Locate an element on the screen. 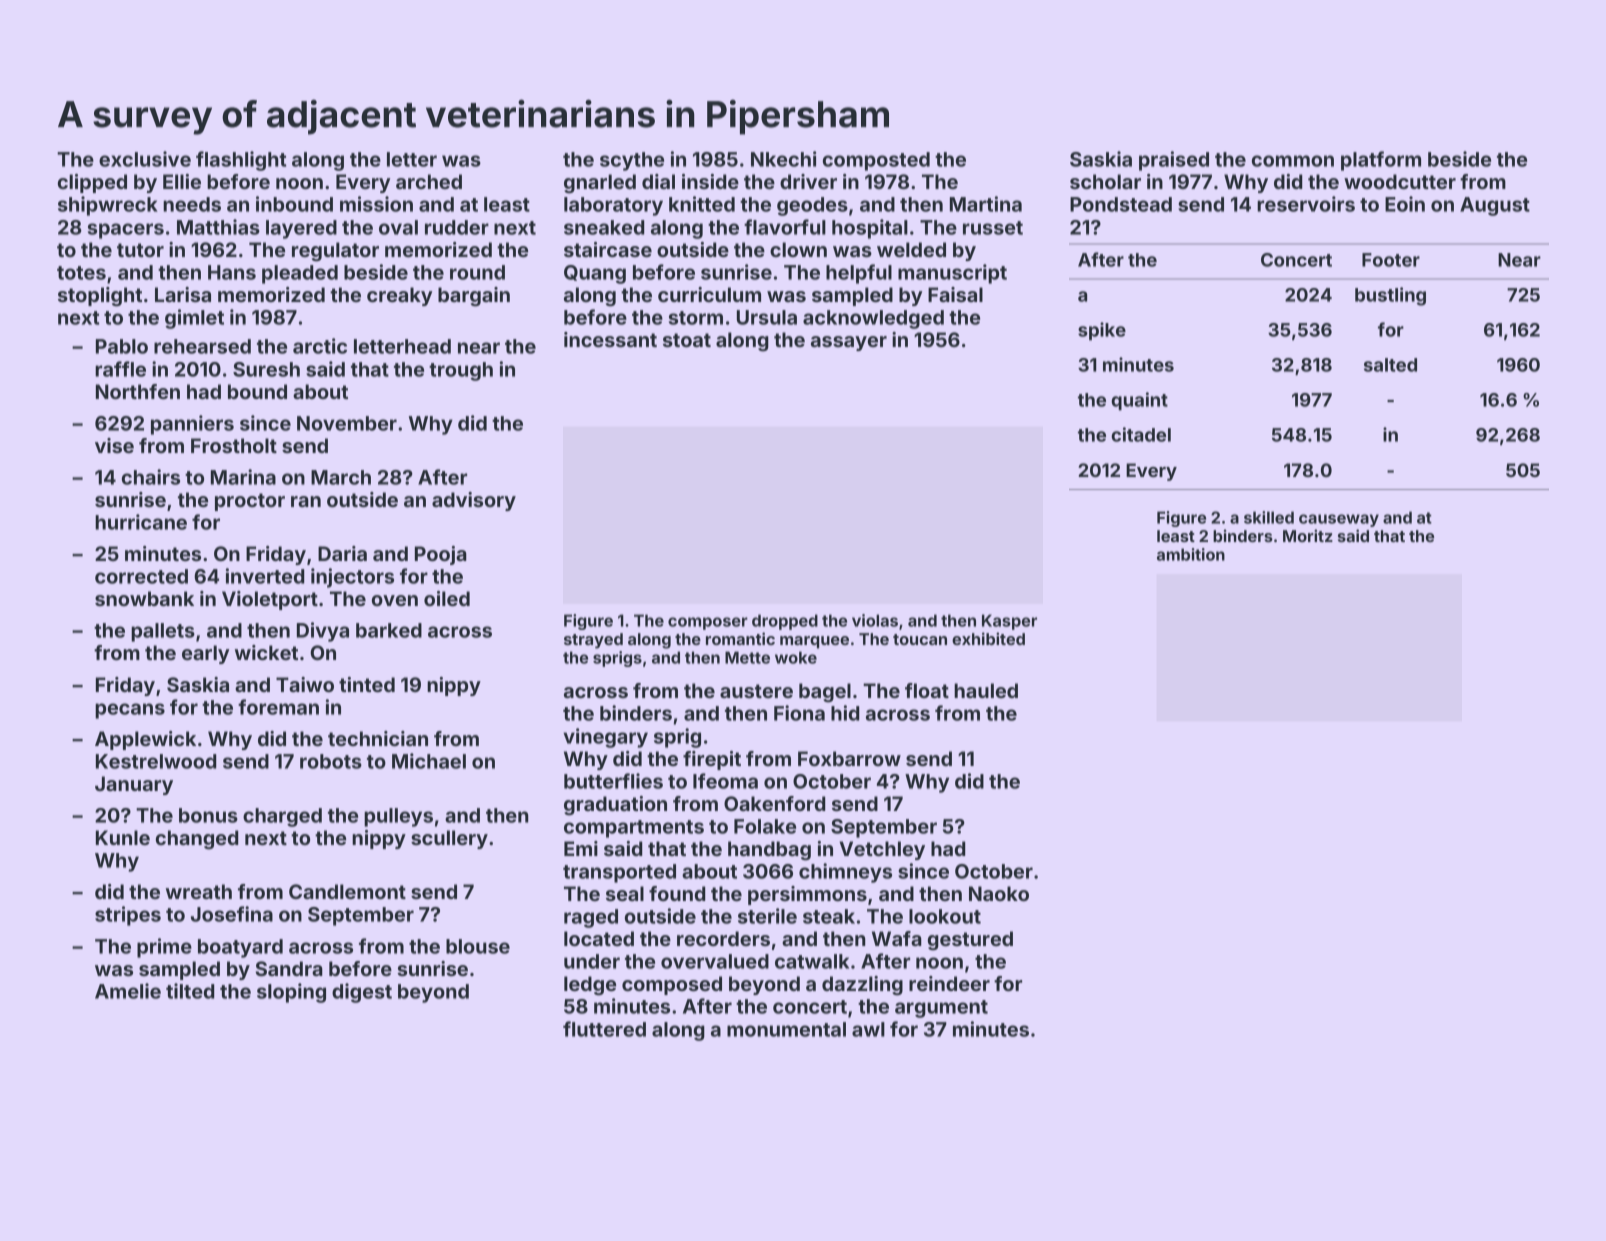 The width and height of the screenshot is (1606, 1241). reservoirs is located at coordinates (1306, 204).
